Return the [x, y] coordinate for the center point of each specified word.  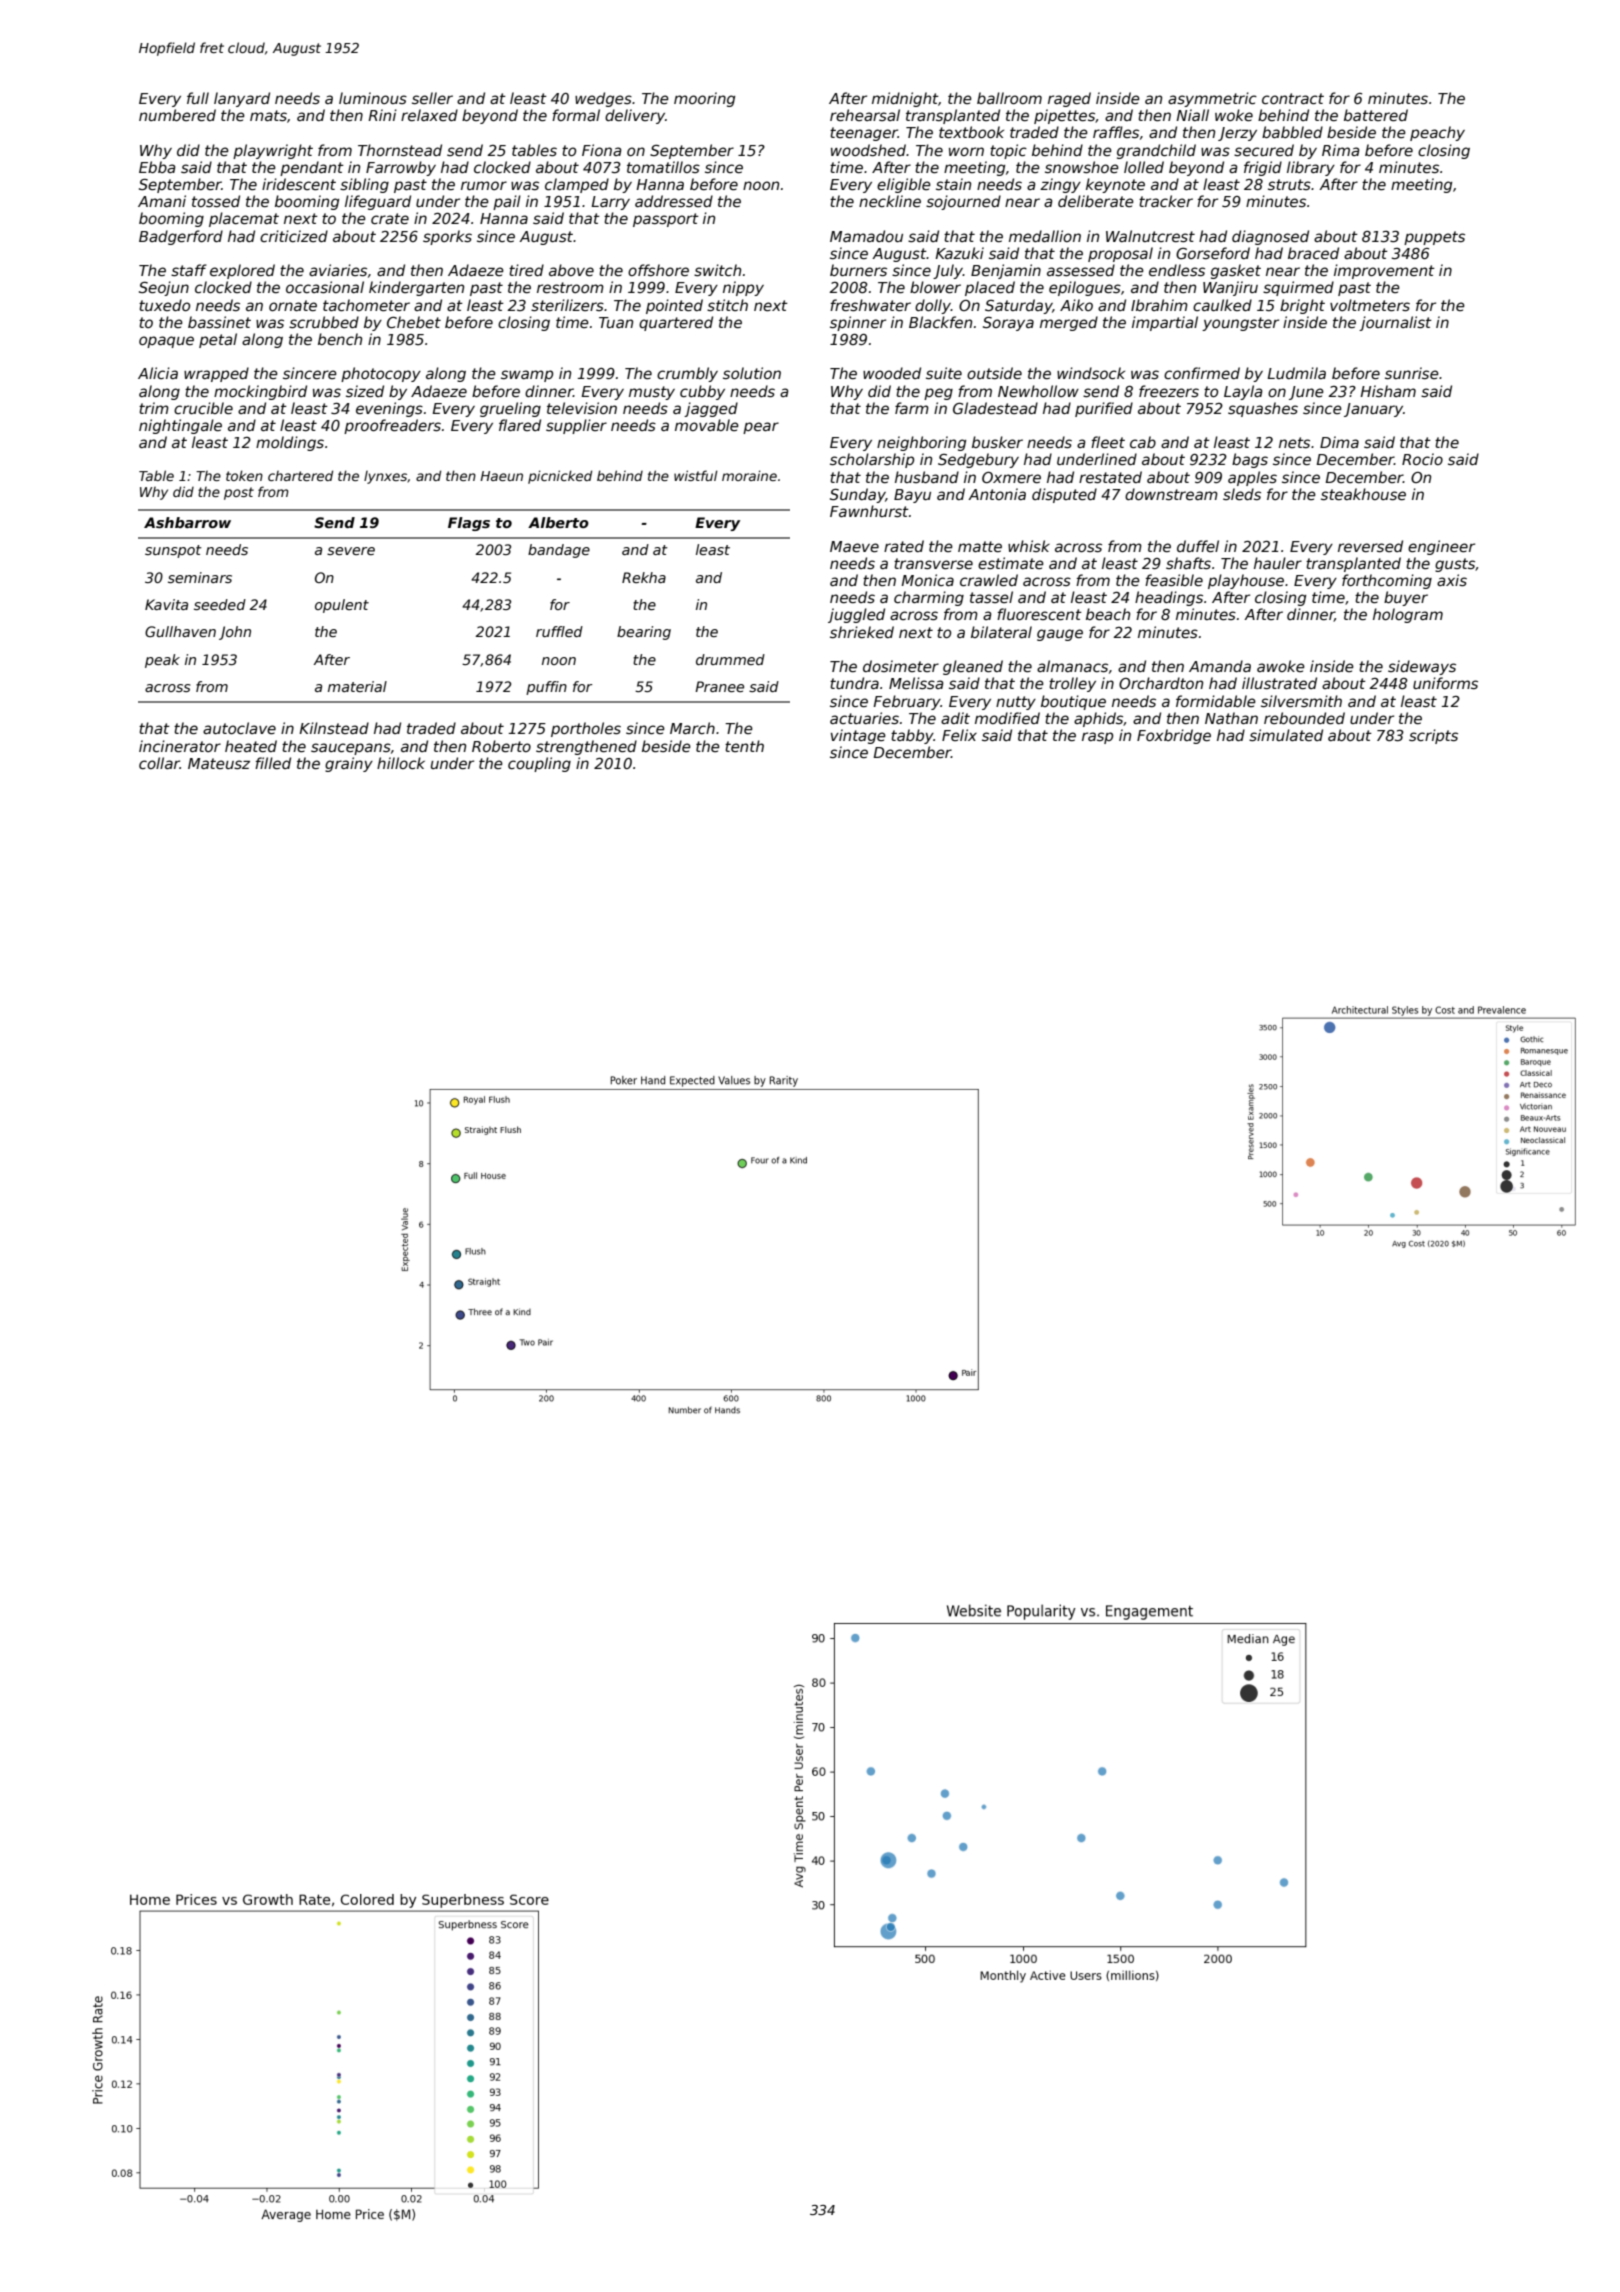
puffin [546, 688]
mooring [704, 99]
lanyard [242, 99]
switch [717, 270]
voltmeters [1370, 305]
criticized [294, 236]
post [239, 493]
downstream [1171, 494]
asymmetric [1212, 99]
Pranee [719, 686]
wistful [696, 475]
